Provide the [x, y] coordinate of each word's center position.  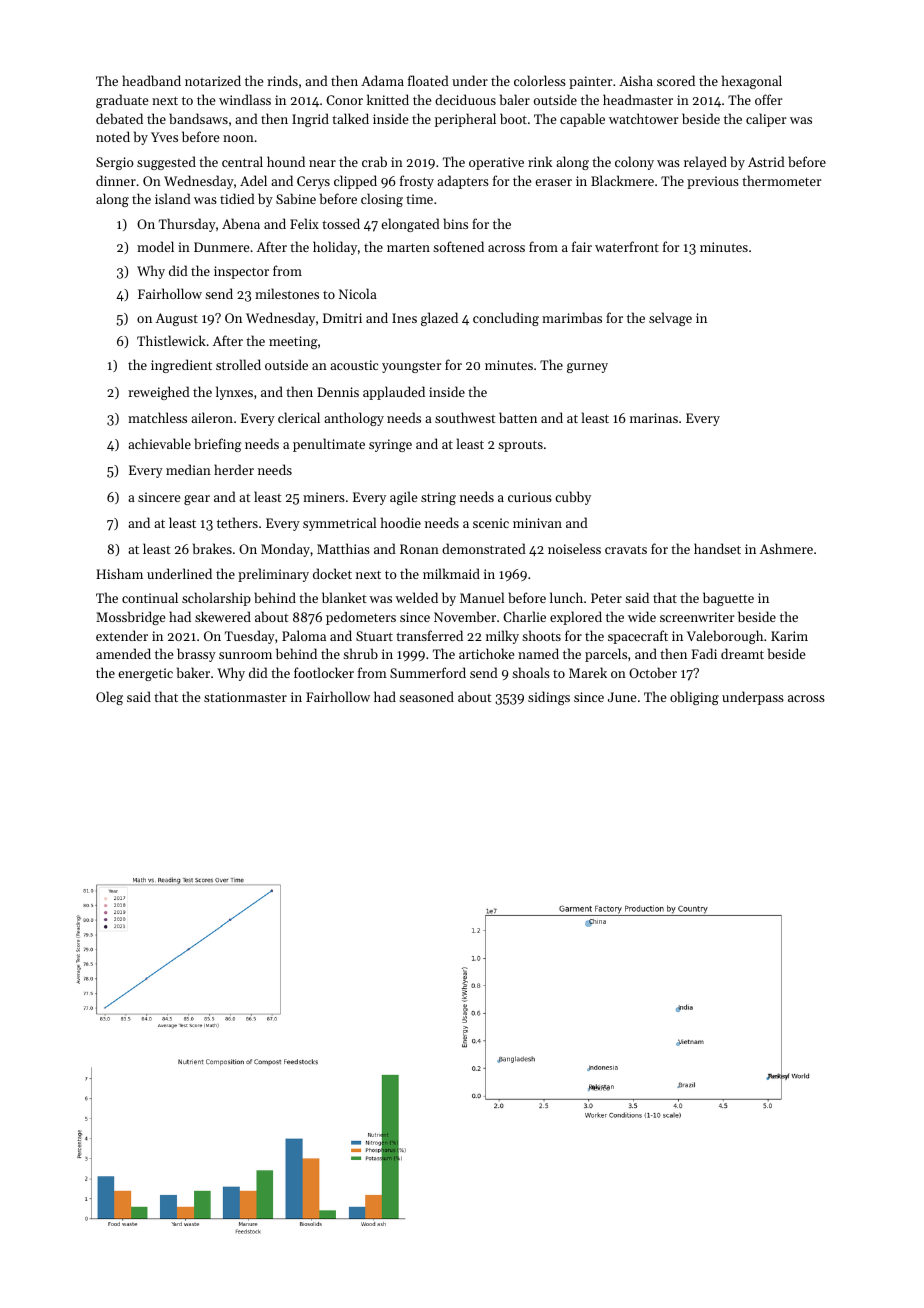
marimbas [572, 317]
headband [151, 80]
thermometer [781, 180]
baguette [728, 599]
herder [234, 469]
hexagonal [752, 82]
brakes [212, 548]
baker [193, 672]
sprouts [520, 446]
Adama [382, 80]
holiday [335, 248]
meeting [293, 342]
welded [416, 597]
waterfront [627, 246]
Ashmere [786, 548]
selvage [670, 319]
